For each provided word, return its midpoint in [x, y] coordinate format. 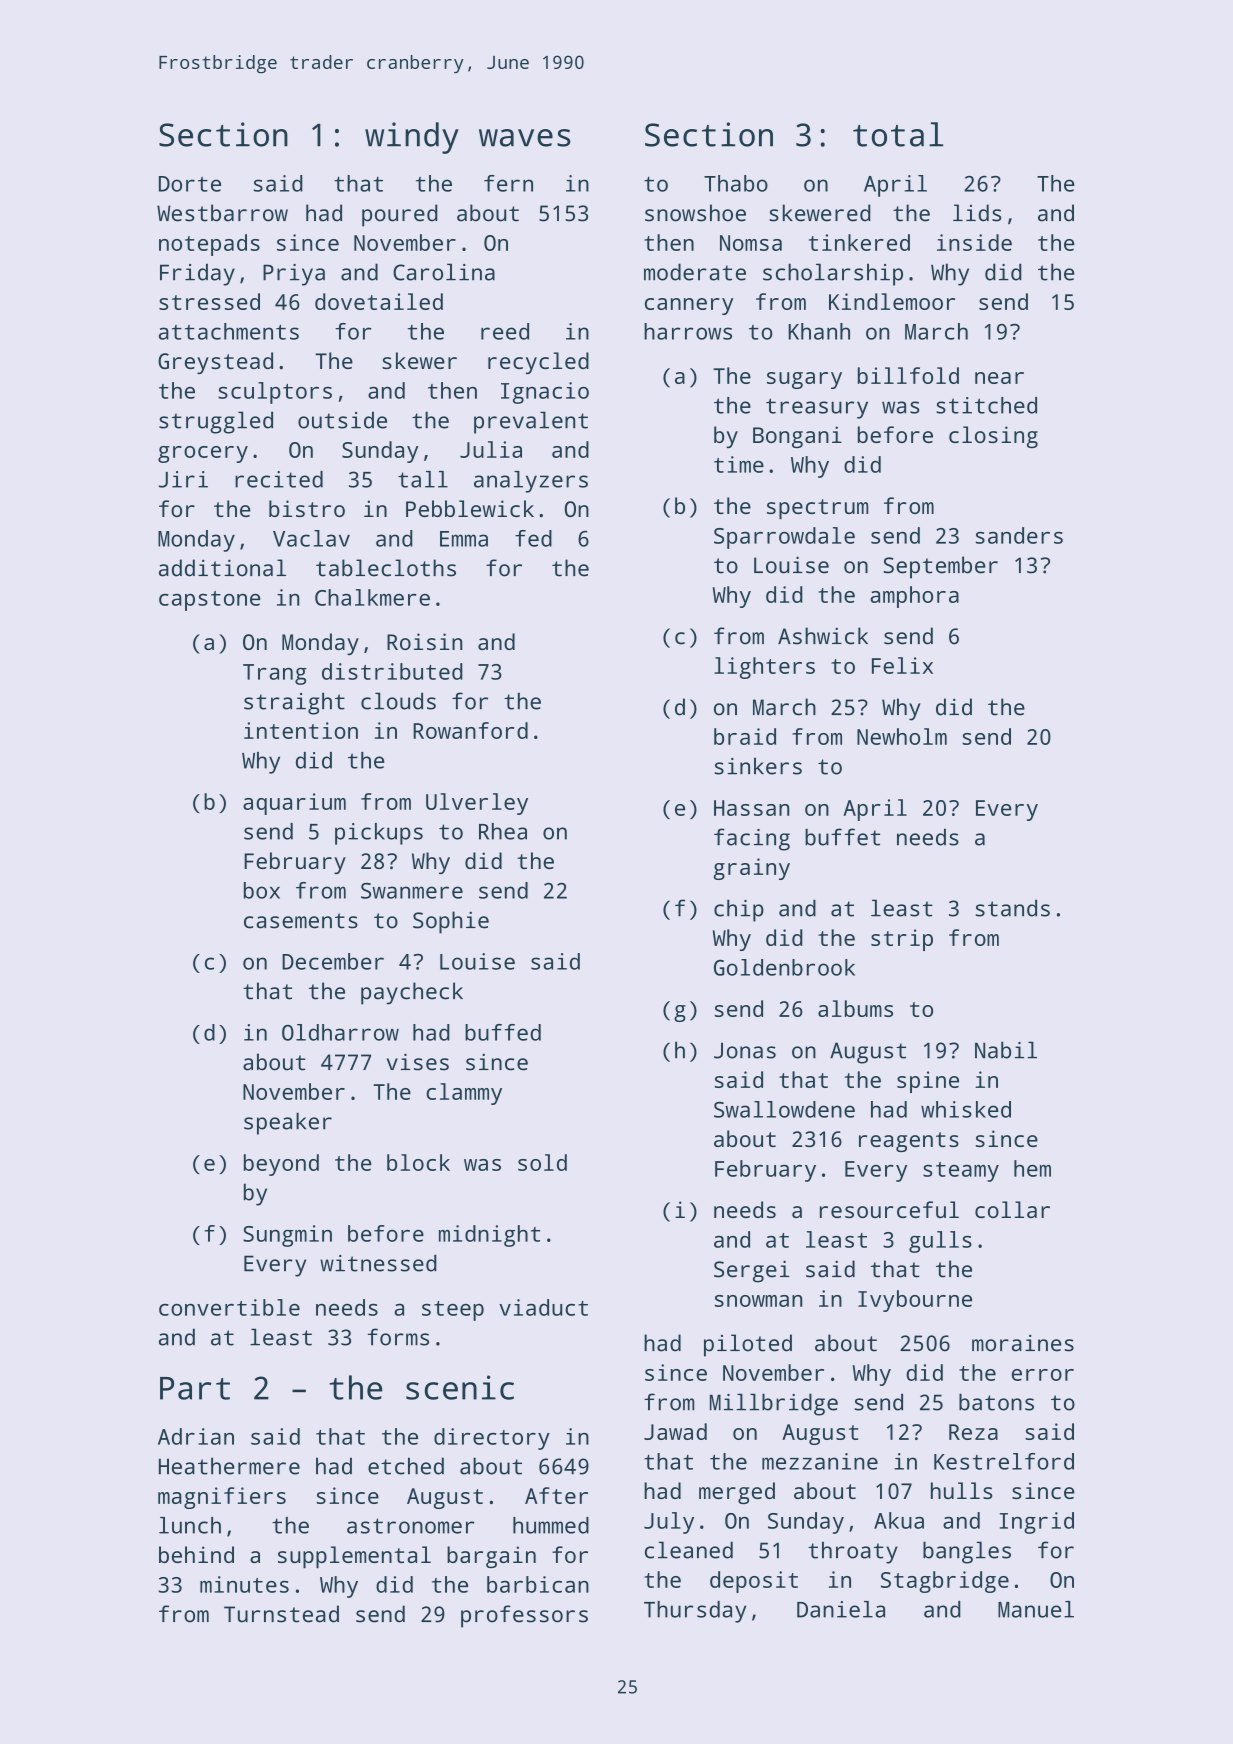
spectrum [817, 509]
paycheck [412, 993]
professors [524, 1616]
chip [739, 910]
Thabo [736, 183]
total [898, 134]
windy [412, 138]
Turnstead [281, 1614]
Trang [275, 674]
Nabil [1006, 1050]
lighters [764, 668]
